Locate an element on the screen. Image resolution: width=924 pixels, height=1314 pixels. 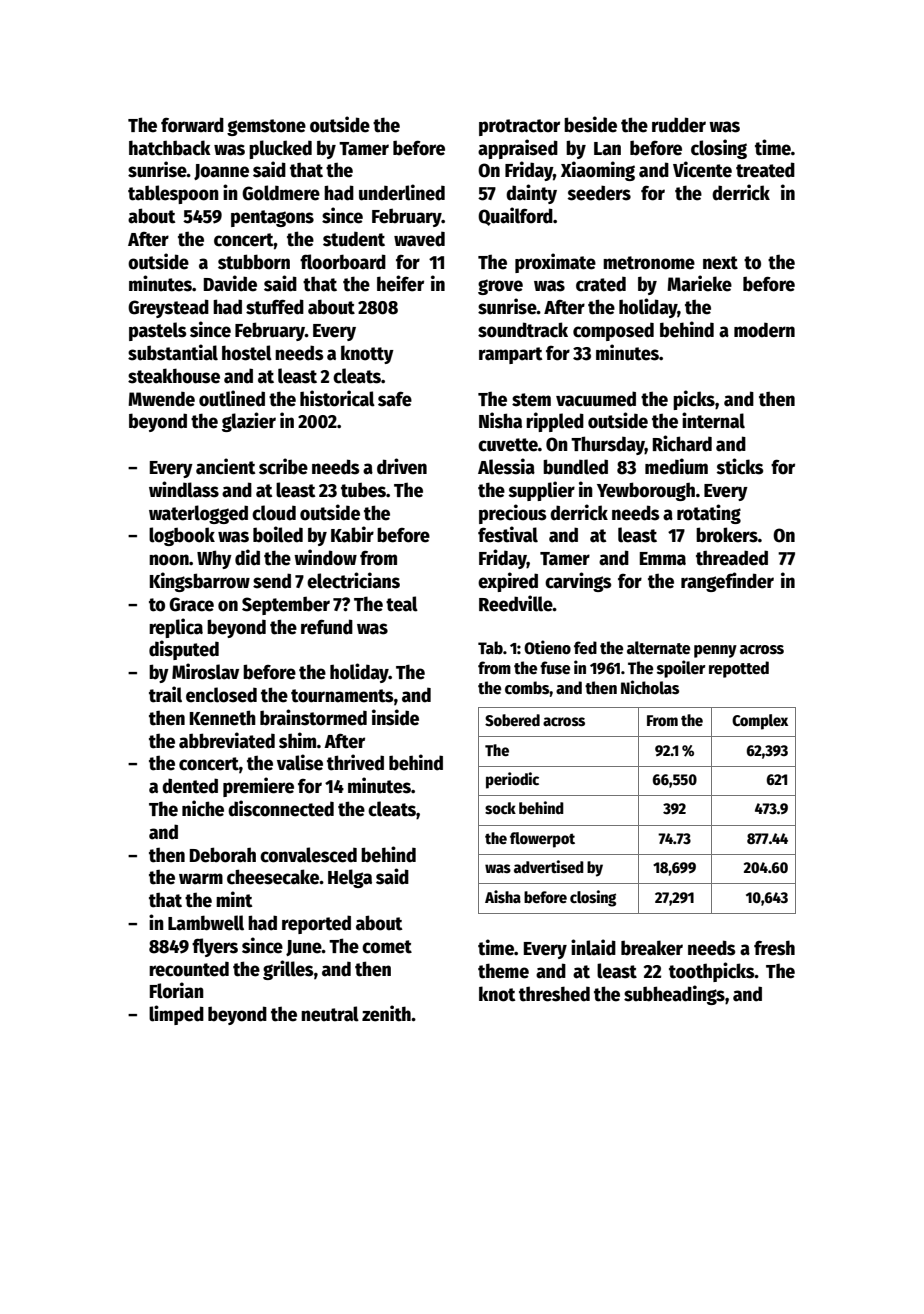
Florian is located at coordinates (177, 990).
